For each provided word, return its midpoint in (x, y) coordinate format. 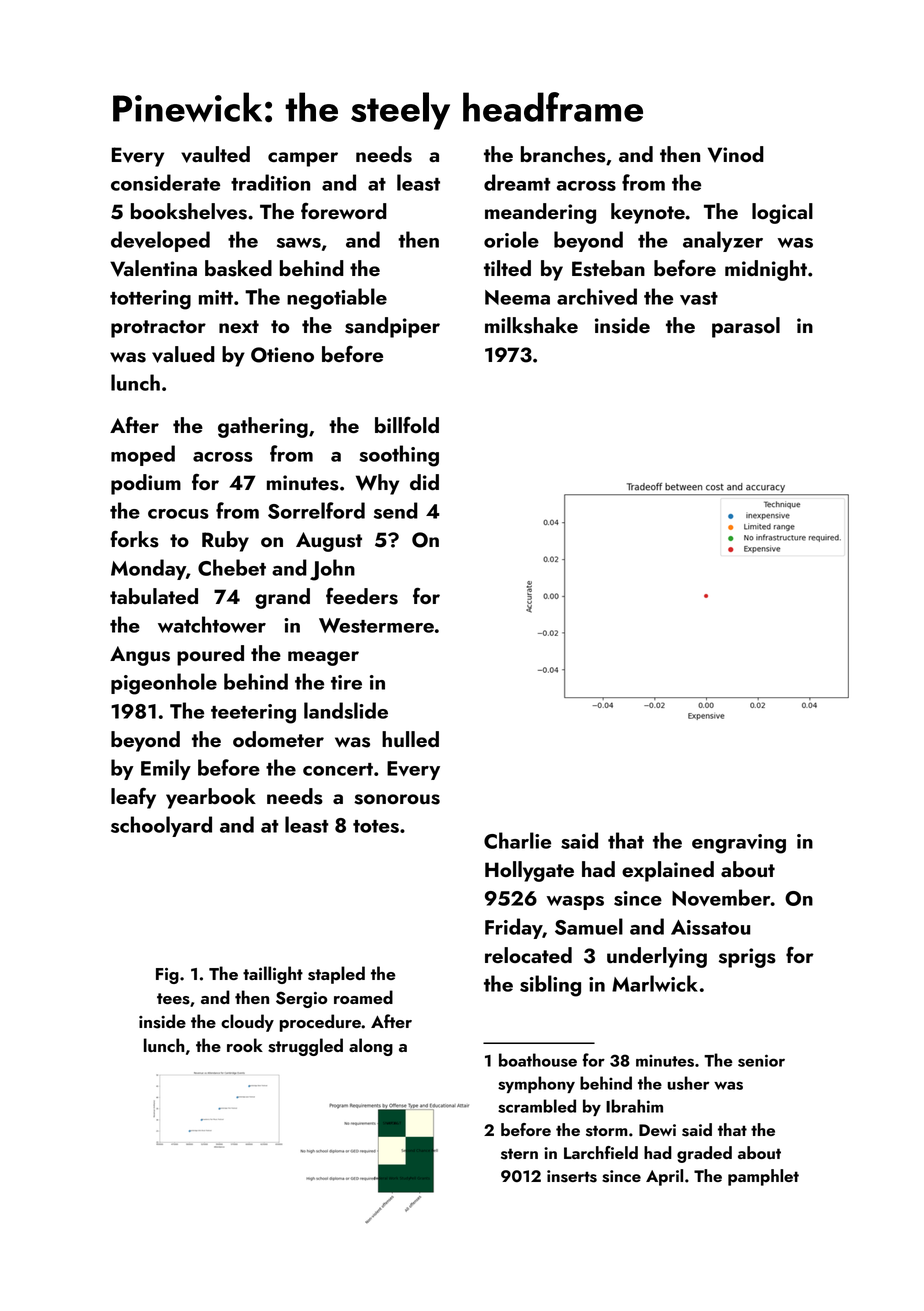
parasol (746, 327)
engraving (739, 844)
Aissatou (710, 927)
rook (245, 1045)
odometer (278, 739)
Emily (166, 769)
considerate (165, 182)
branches (563, 154)
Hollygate (529, 871)
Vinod (736, 154)
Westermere (376, 625)
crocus (178, 514)
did (424, 482)
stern (519, 1154)
